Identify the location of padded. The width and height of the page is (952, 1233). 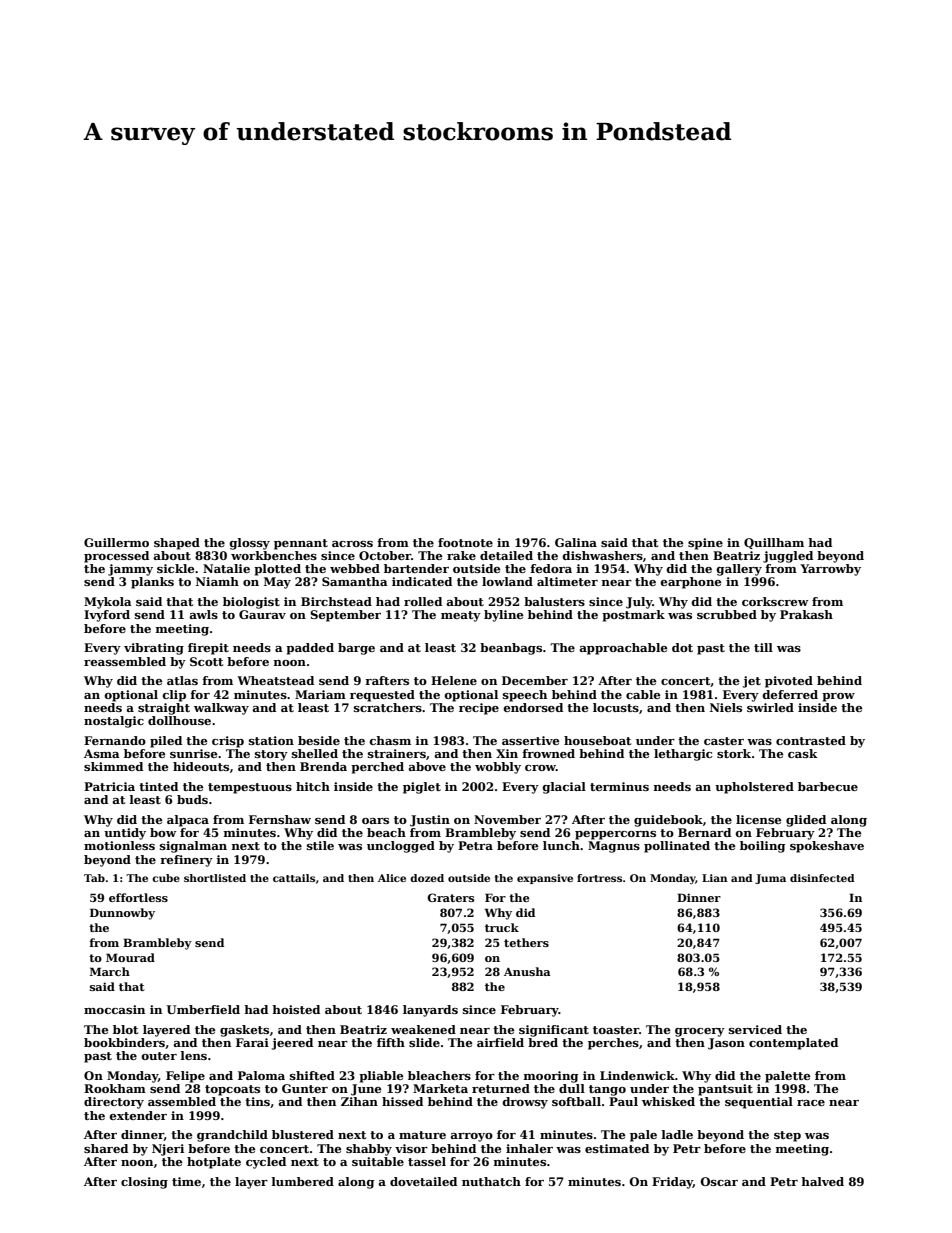
(310, 649).
